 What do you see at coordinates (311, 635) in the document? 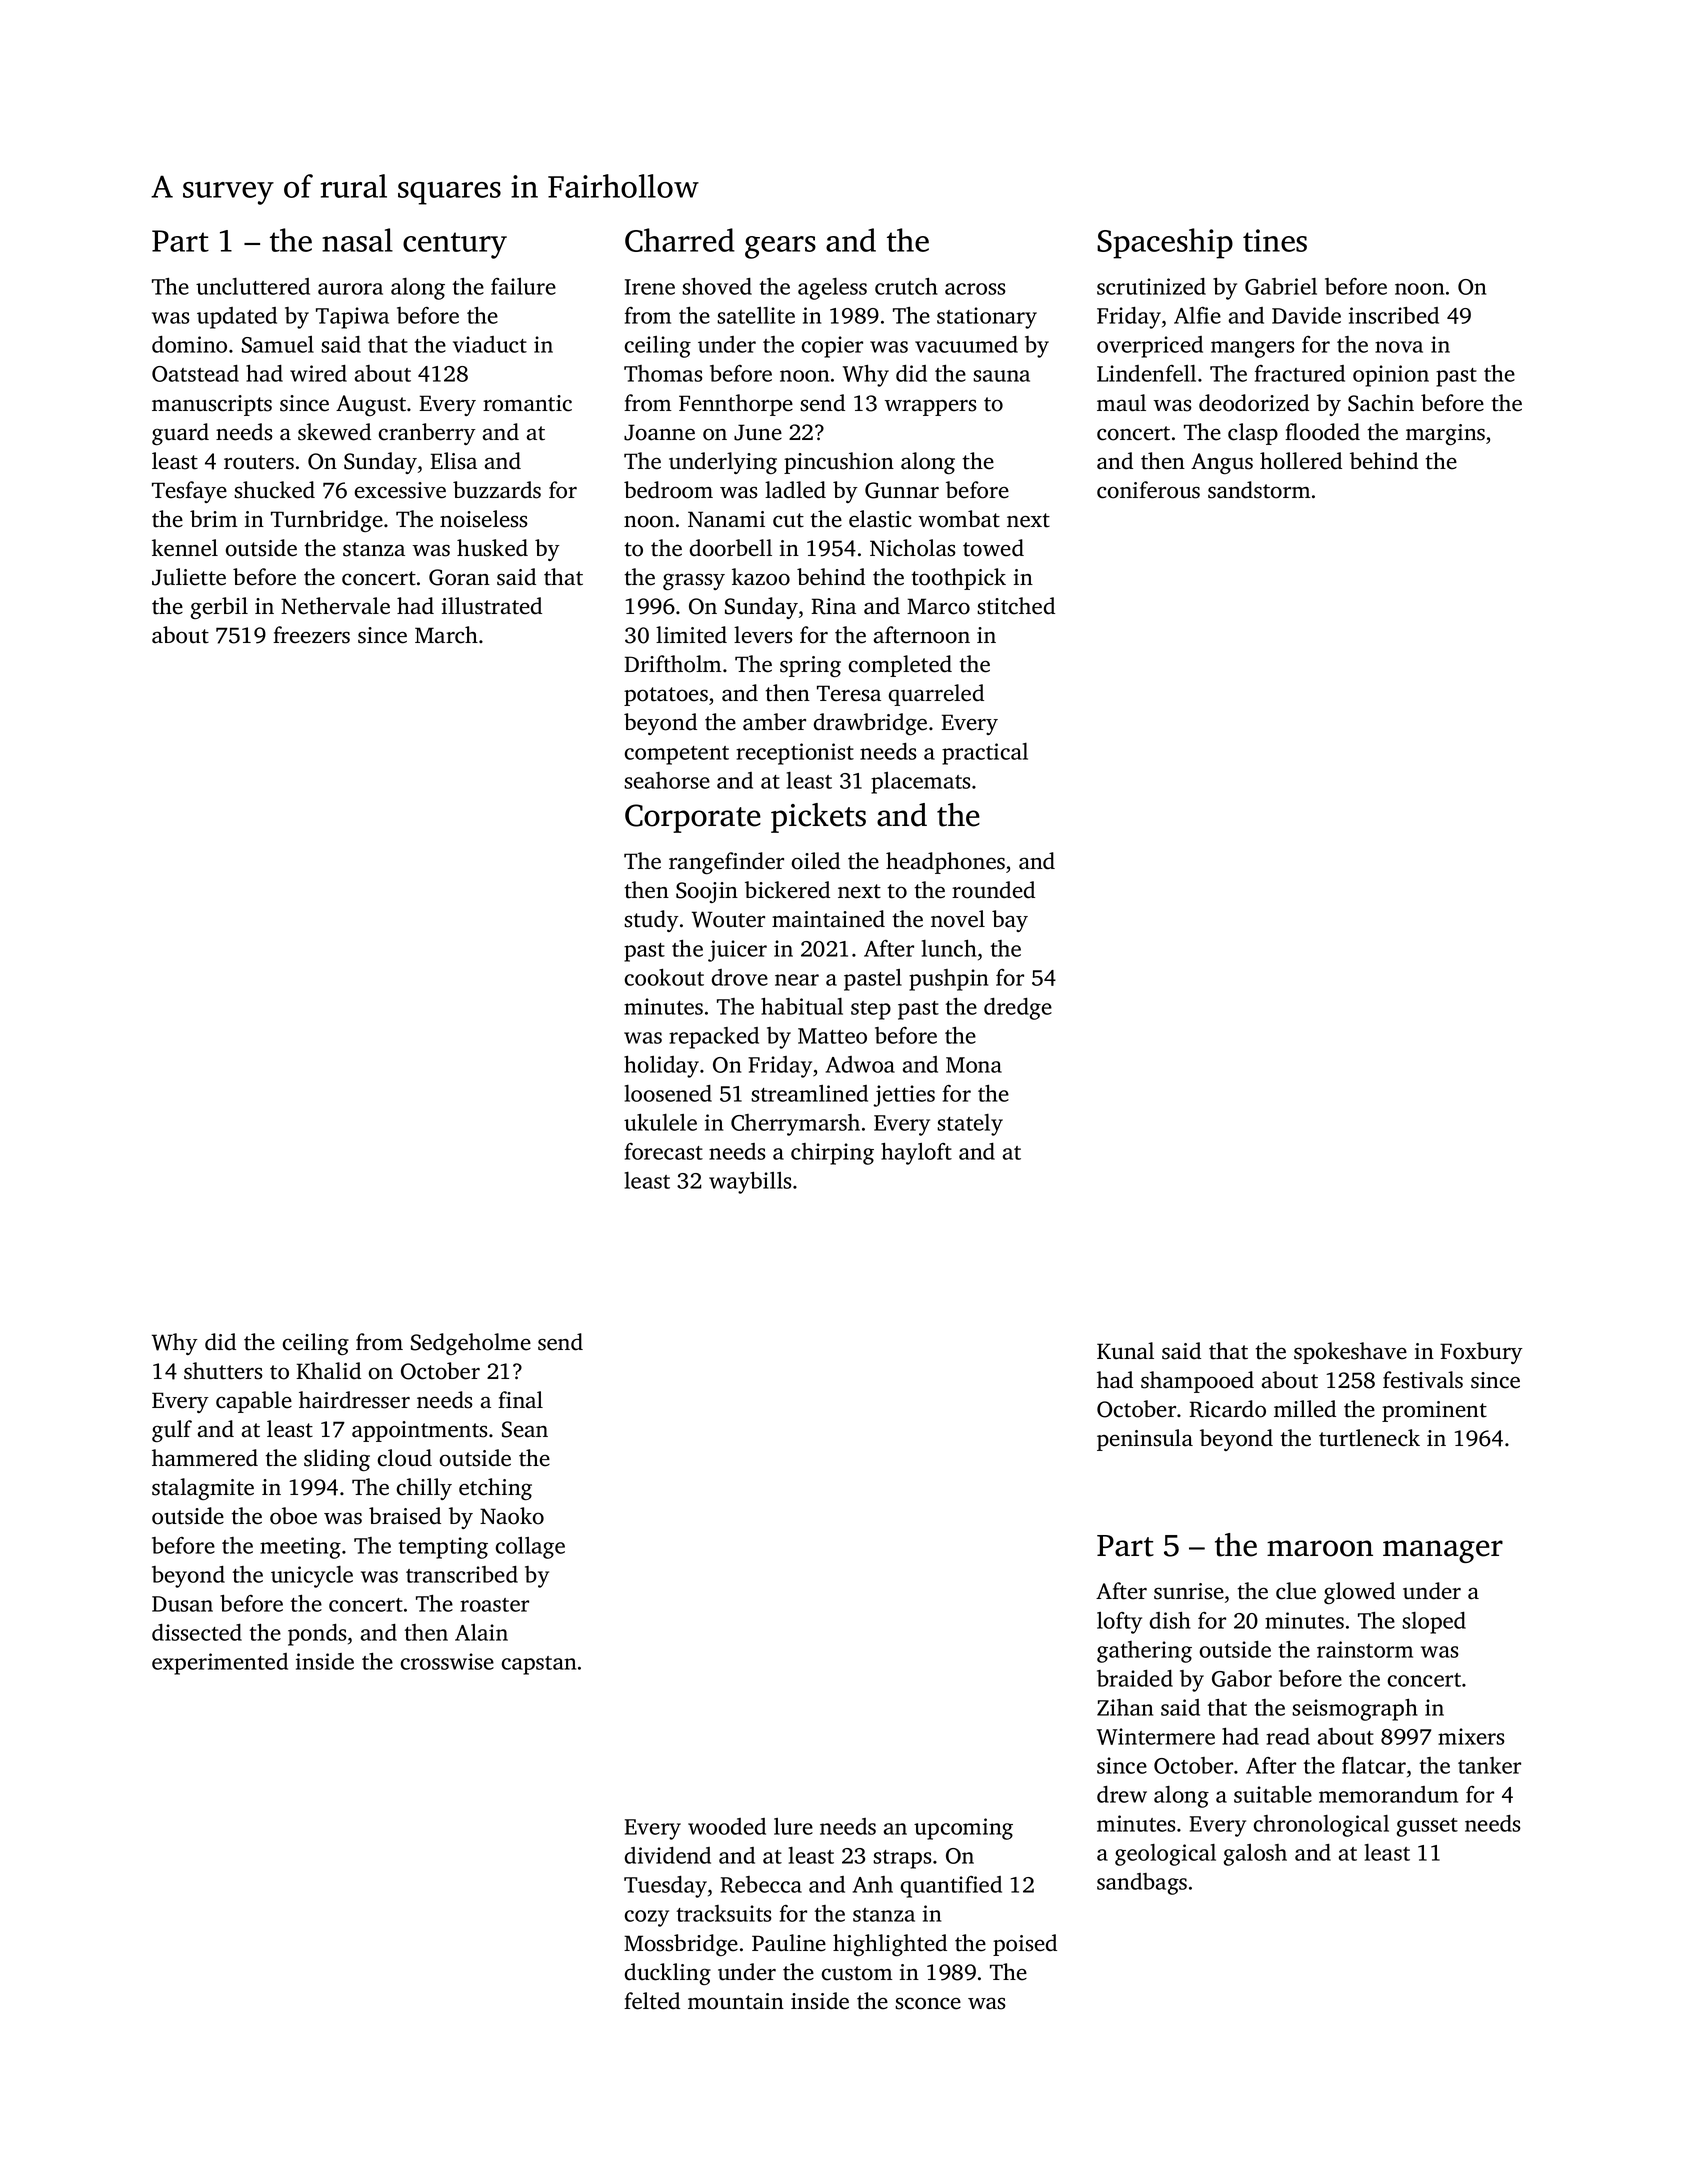
I see `freezers` at bounding box center [311, 635].
